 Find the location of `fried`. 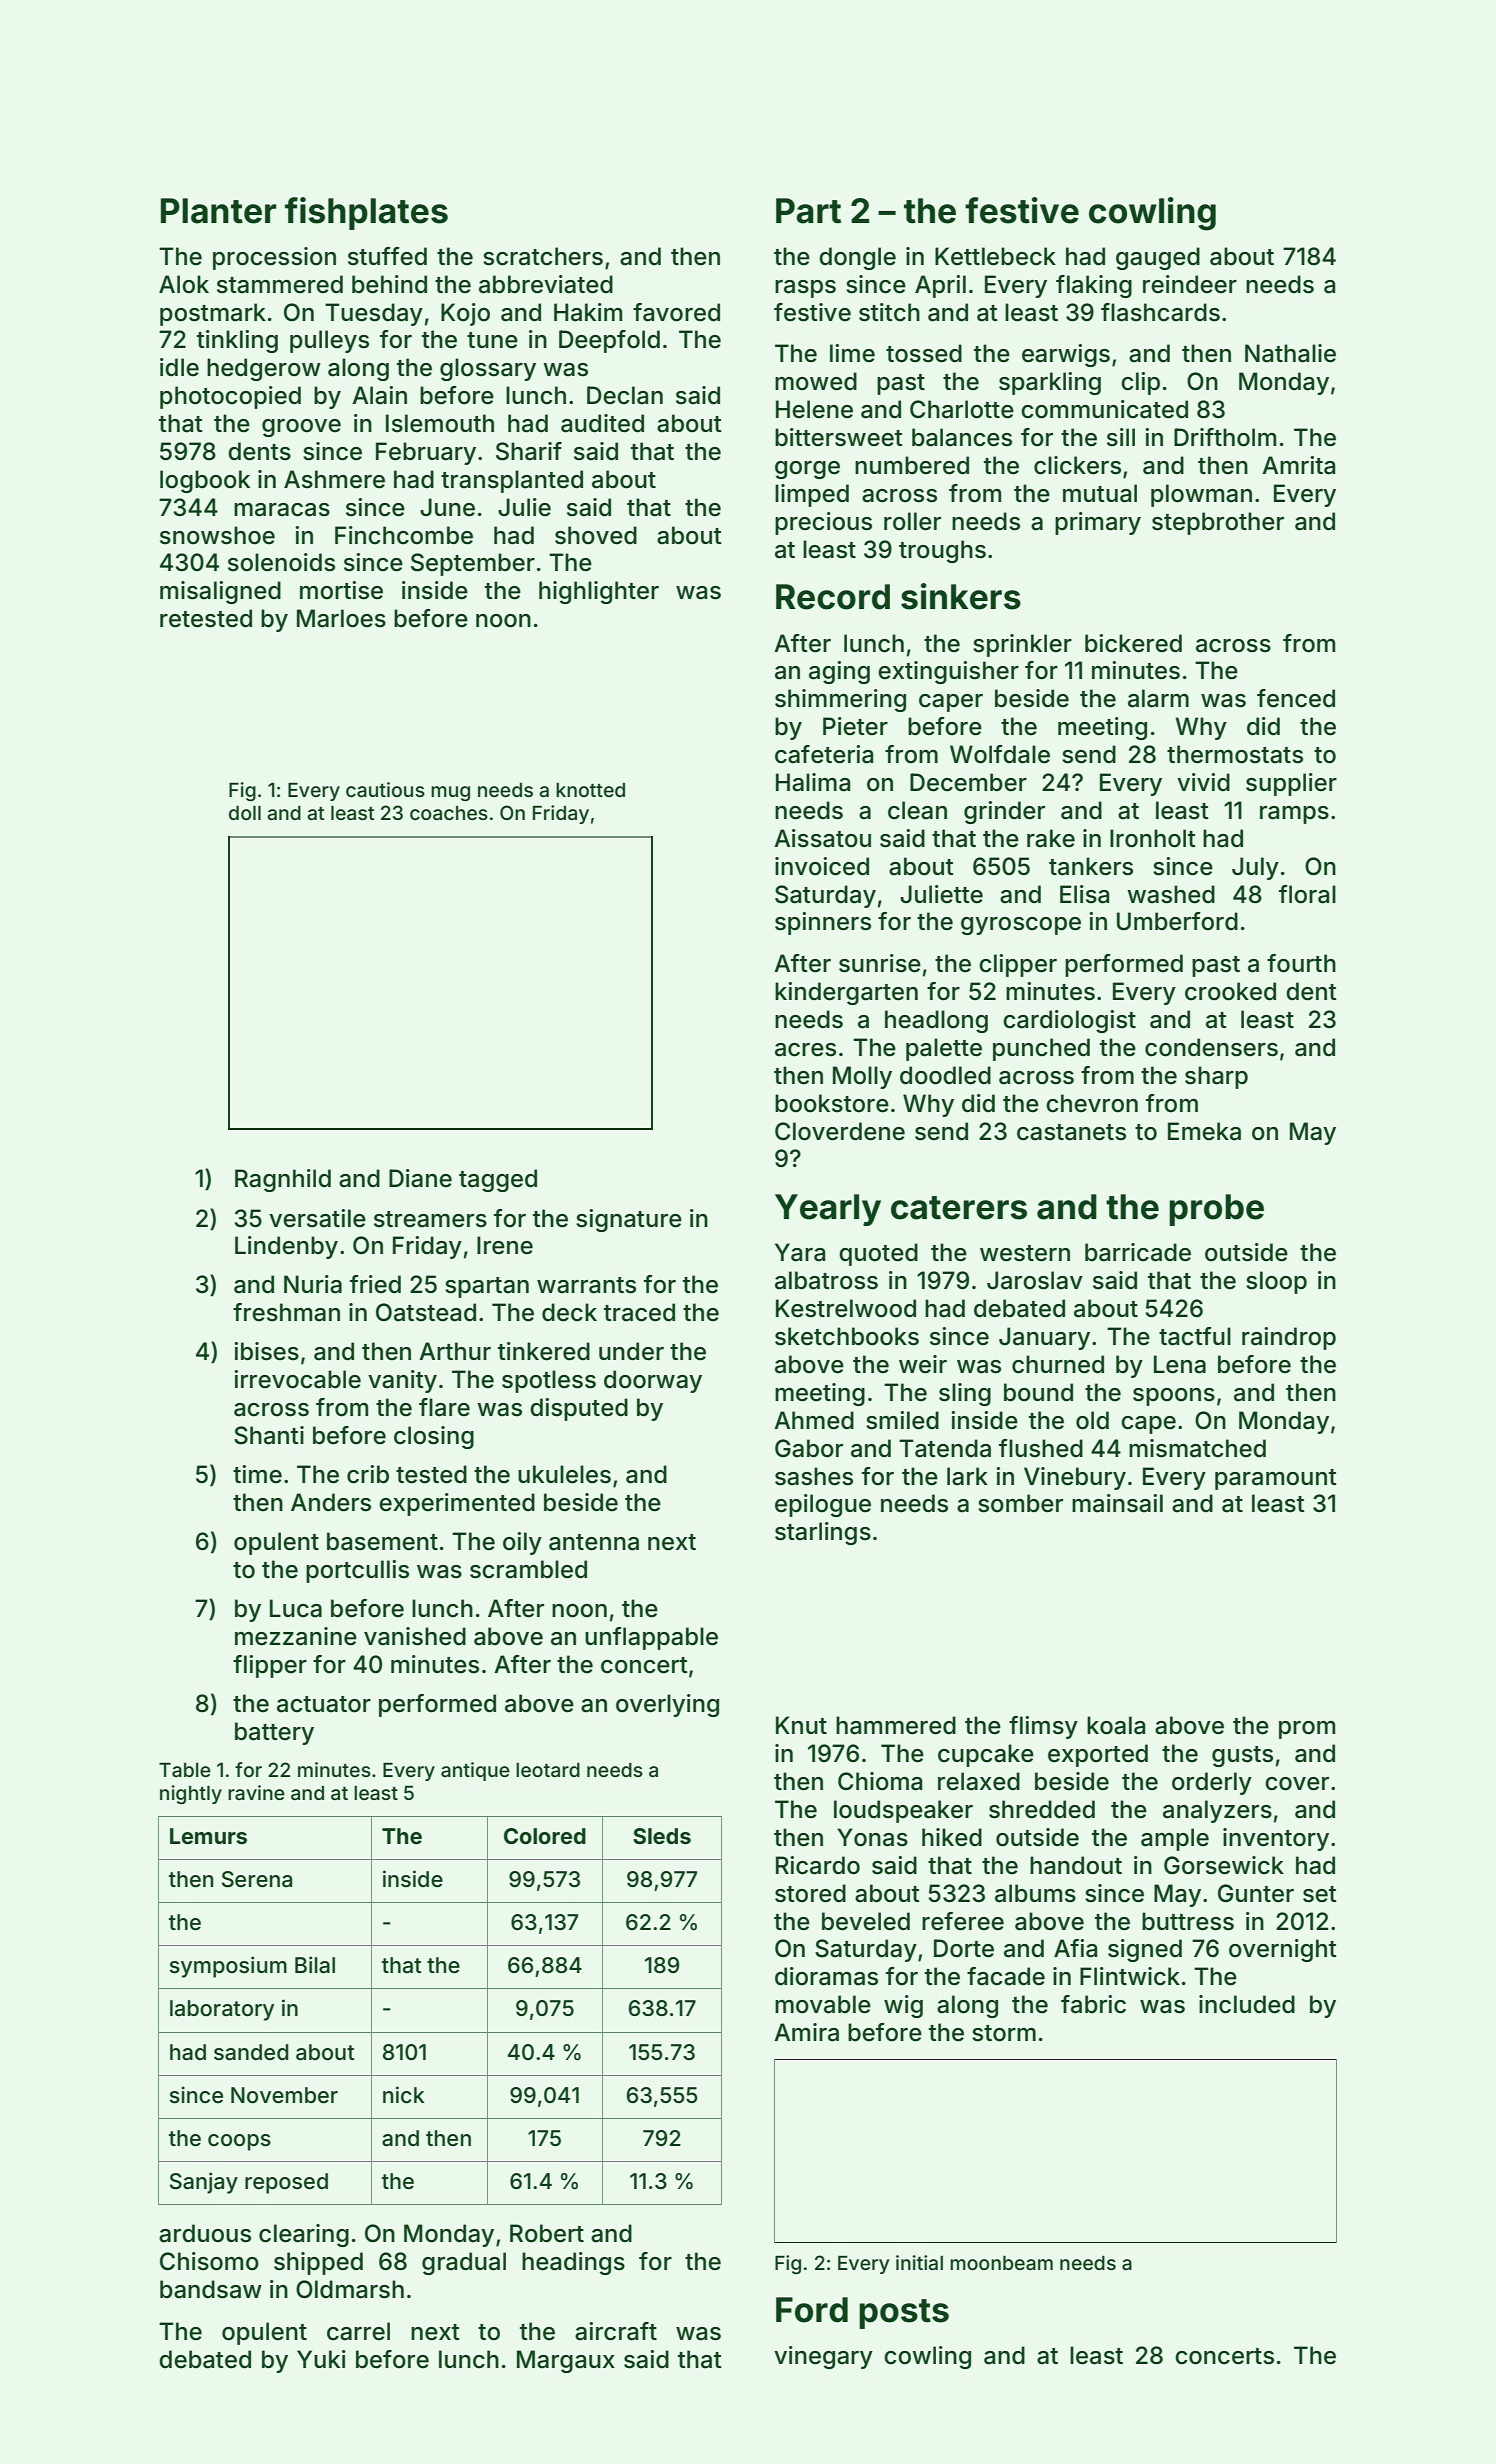

fried is located at coordinates (375, 1284).
